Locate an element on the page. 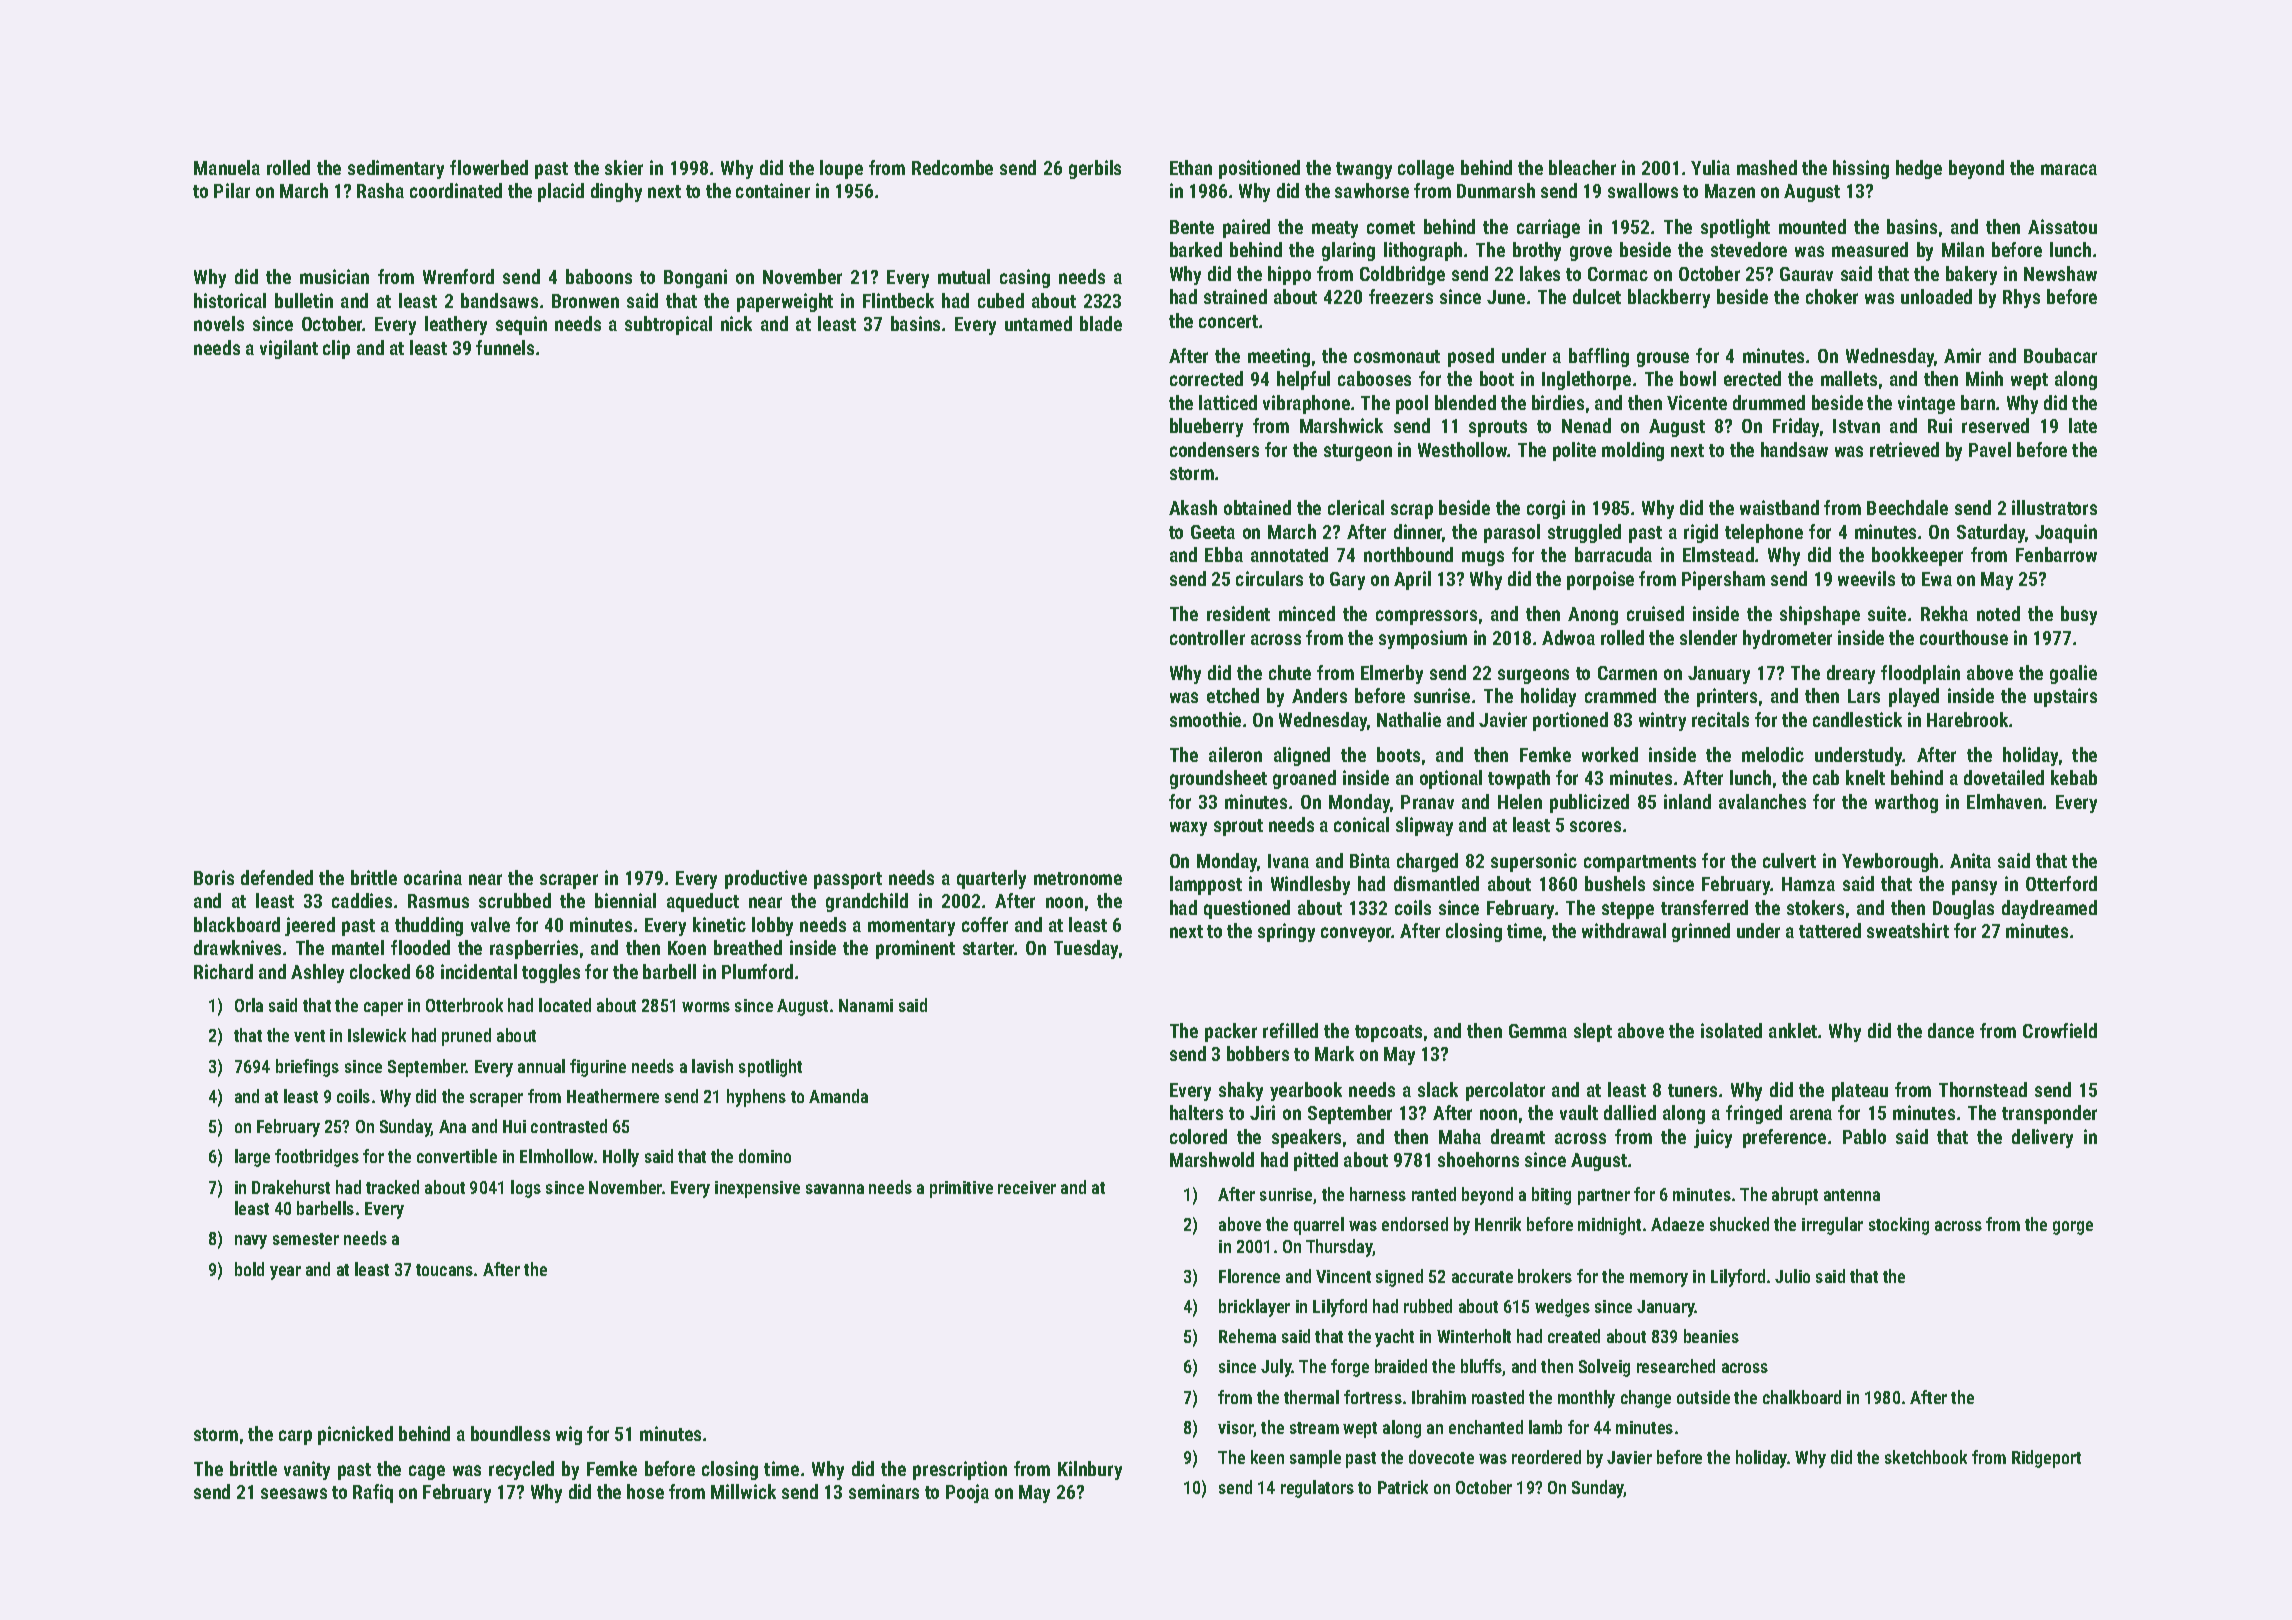 Image resolution: width=2292 pixels, height=1620 pixels. positioned is located at coordinates (1259, 169).
